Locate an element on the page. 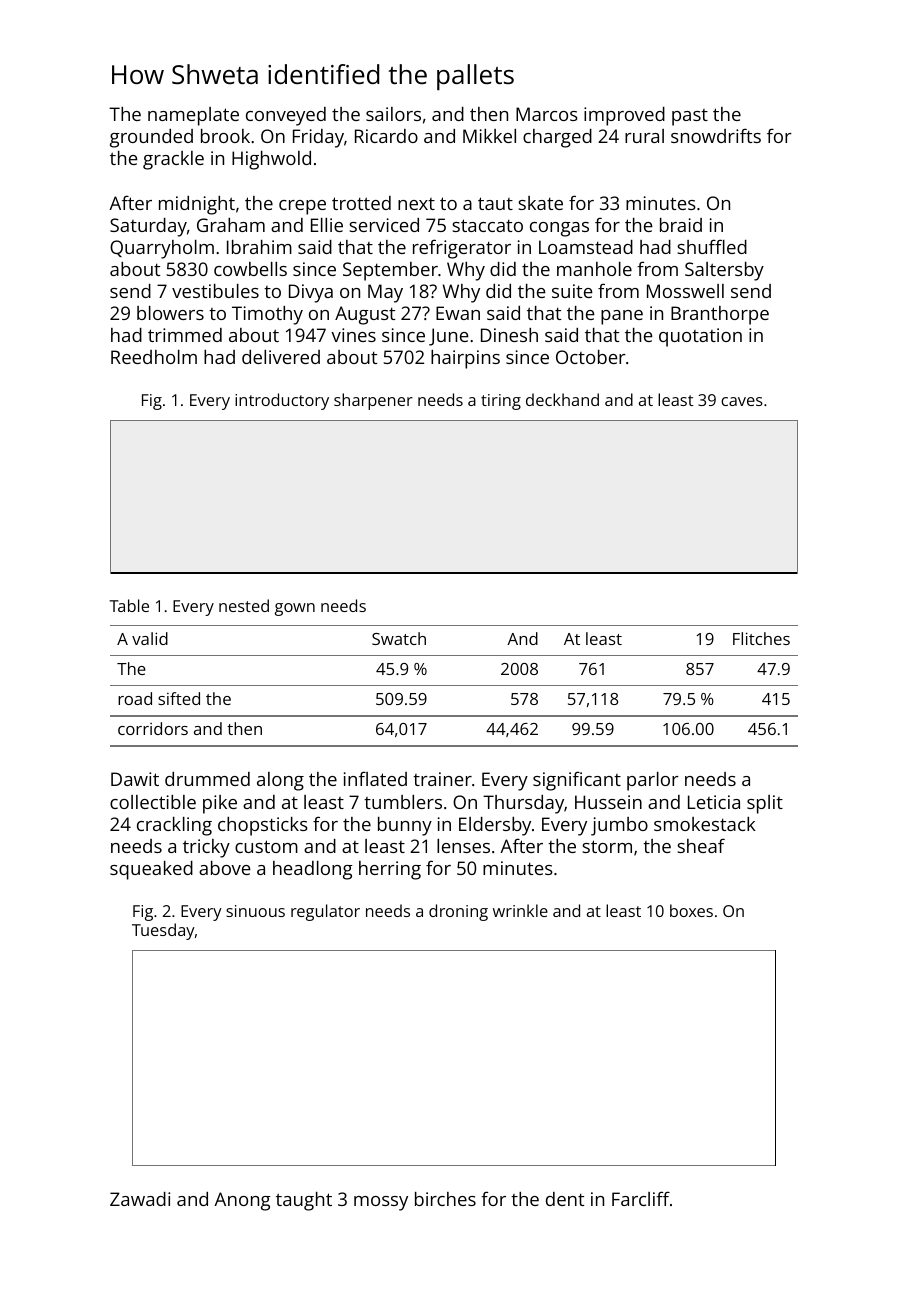  sailors is located at coordinates (393, 114).
